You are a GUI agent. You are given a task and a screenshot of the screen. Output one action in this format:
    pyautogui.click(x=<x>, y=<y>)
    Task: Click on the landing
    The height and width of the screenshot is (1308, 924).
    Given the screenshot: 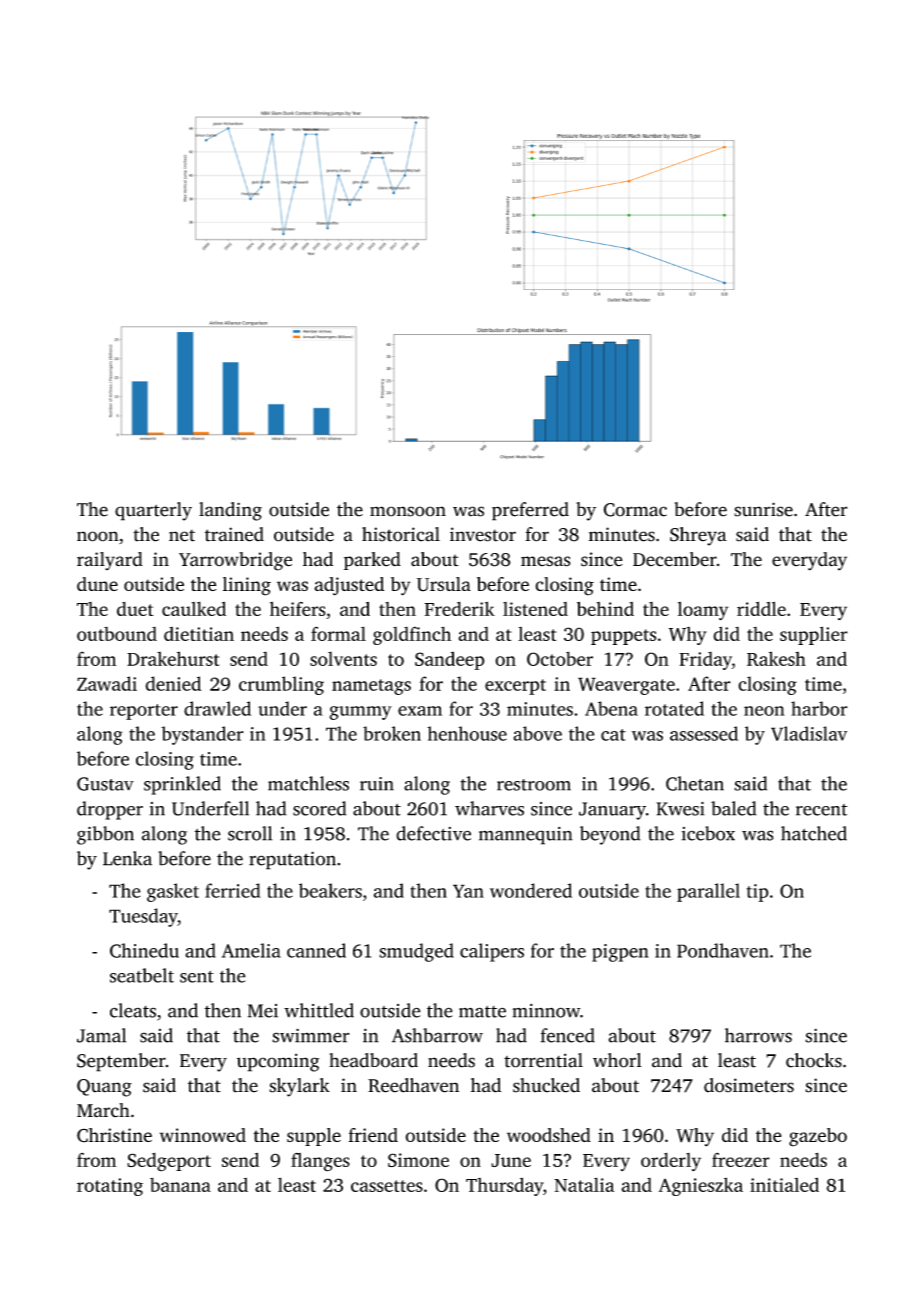 What is the action you would take?
    pyautogui.click(x=230, y=511)
